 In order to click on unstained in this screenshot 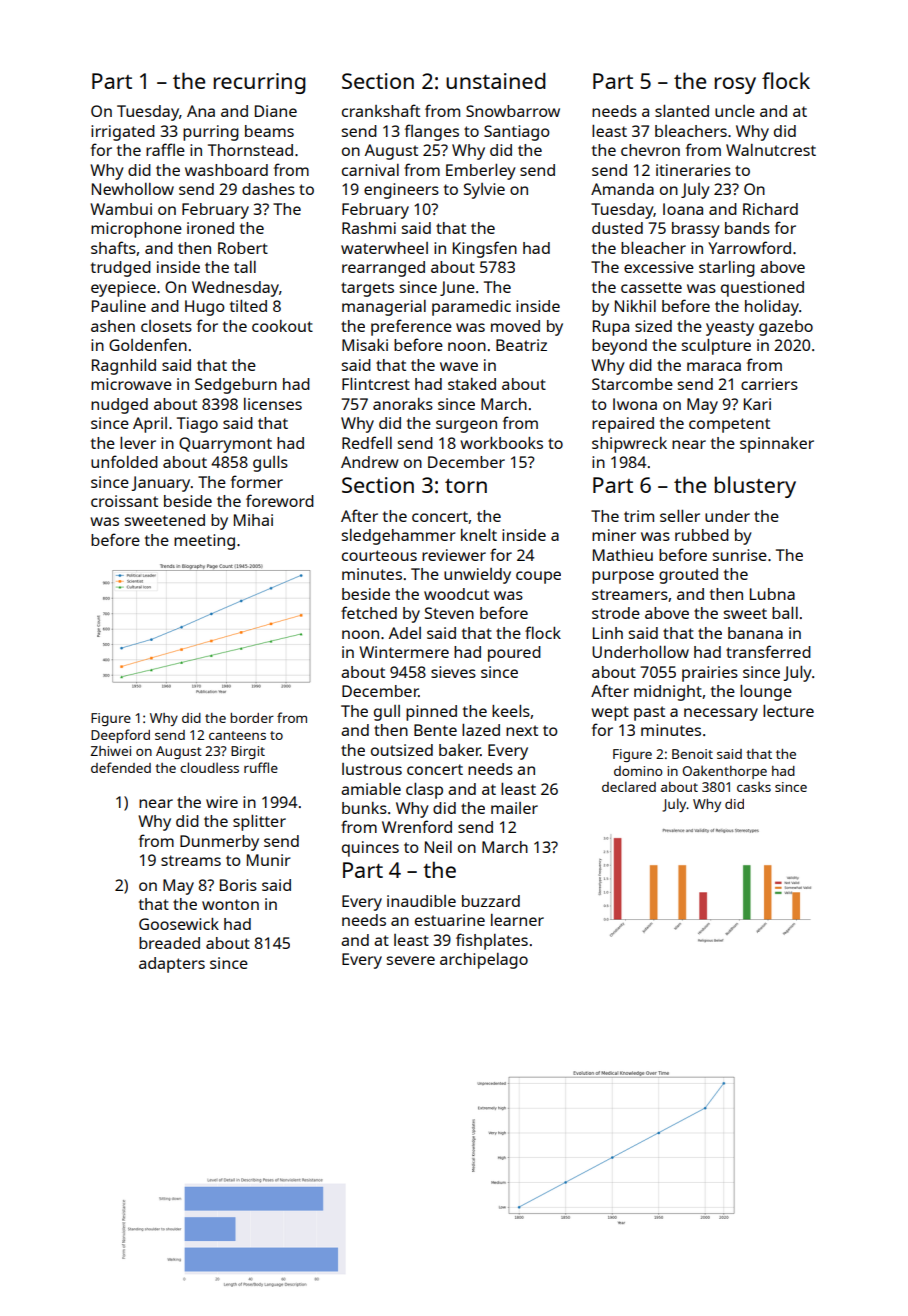, I will do `click(496, 81)`.
